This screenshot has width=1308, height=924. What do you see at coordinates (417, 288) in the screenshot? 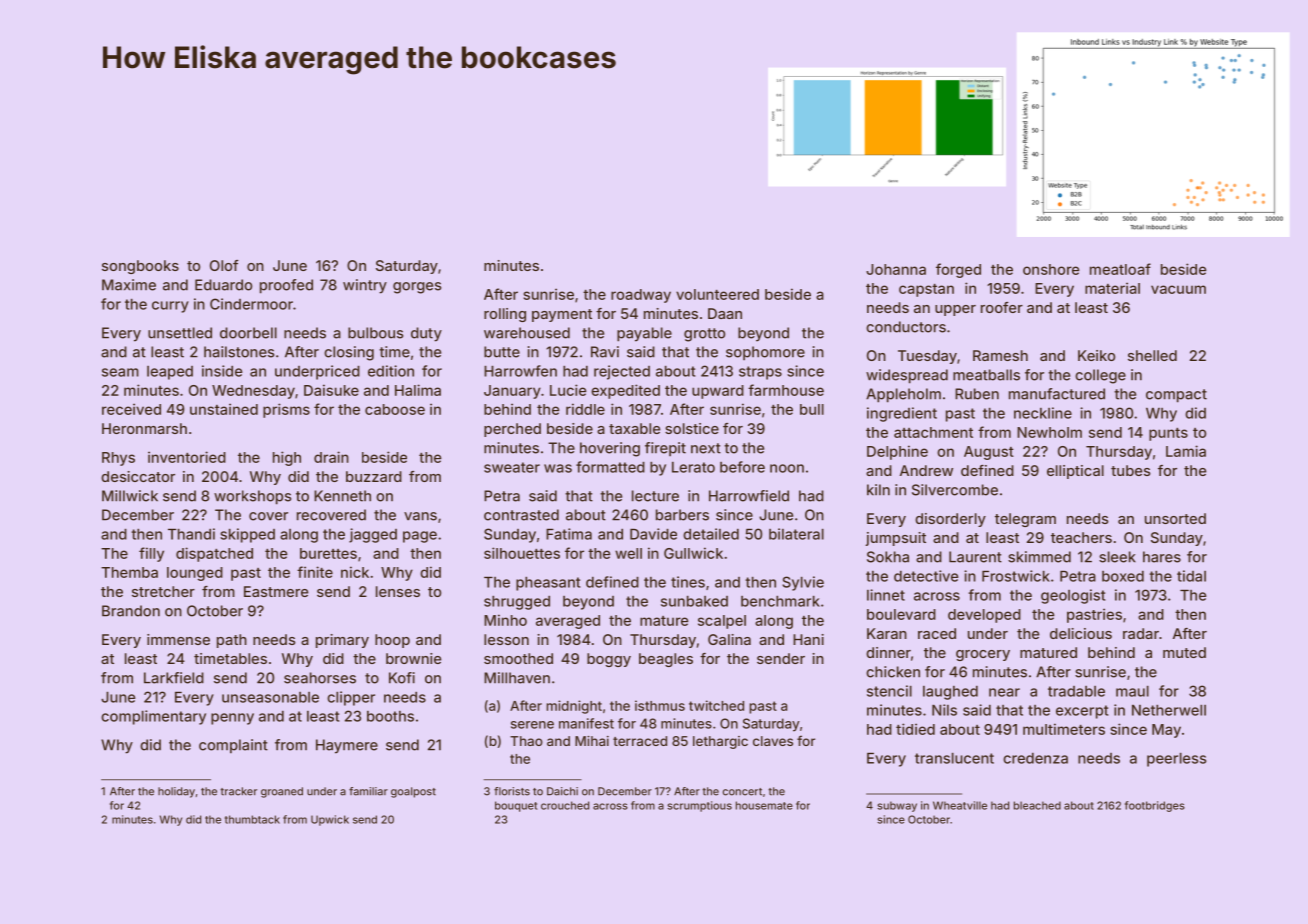
I see `gorges` at bounding box center [417, 288].
